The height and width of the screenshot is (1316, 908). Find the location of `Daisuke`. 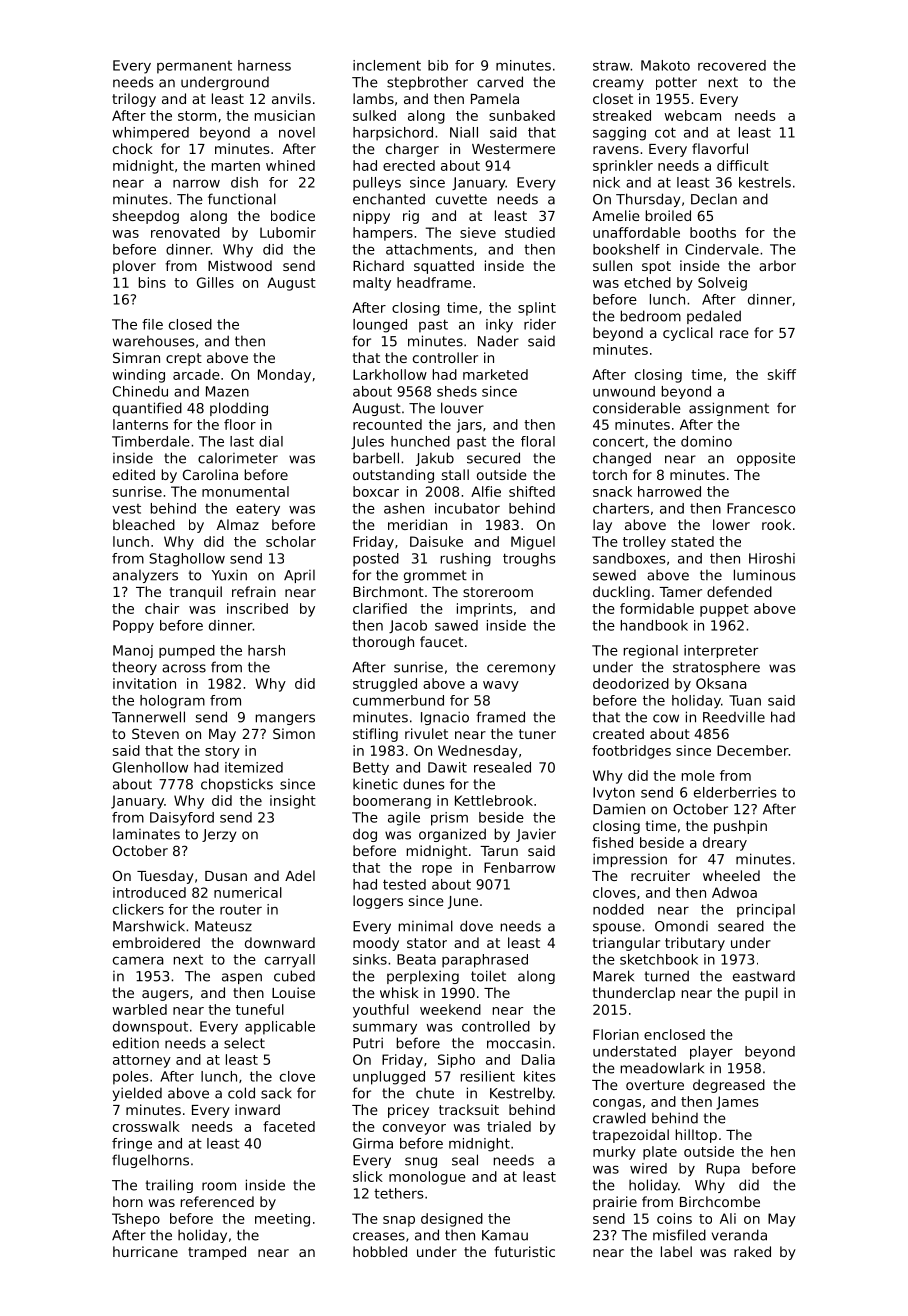

Daisuke is located at coordinates (436, 541).
